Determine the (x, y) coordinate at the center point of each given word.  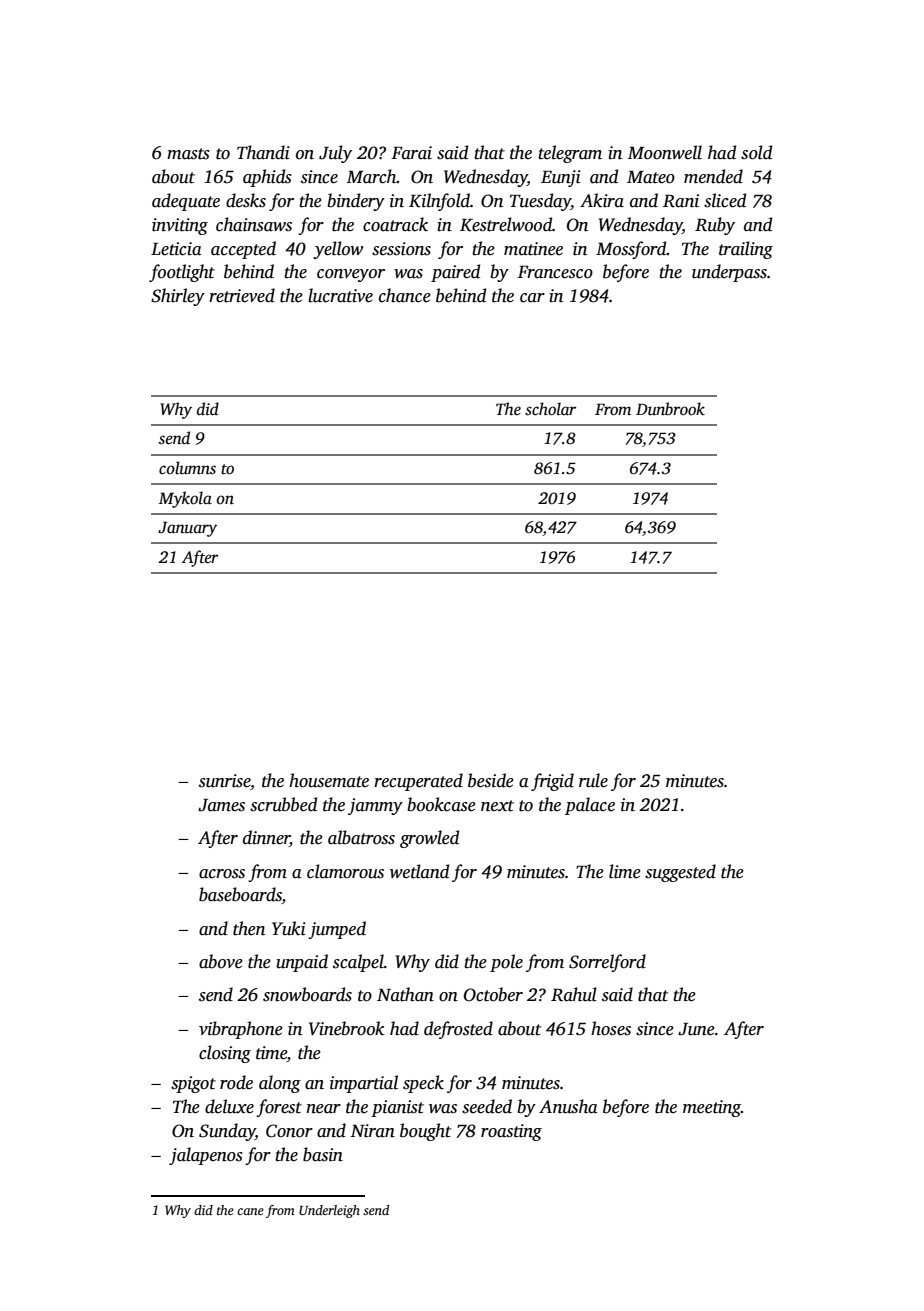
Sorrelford (607, 963)
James (221, 805)
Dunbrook (670, 409)
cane (250, 1211)
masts (188, 154)
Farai (411, 153)
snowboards (307, 994)
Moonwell (665, 152)
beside (491, 780)
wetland (419, 871)
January (187, 529)
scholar (550, 409)
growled (429, 839)
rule (593, 780)
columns (187, 468)
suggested (680, 873)
